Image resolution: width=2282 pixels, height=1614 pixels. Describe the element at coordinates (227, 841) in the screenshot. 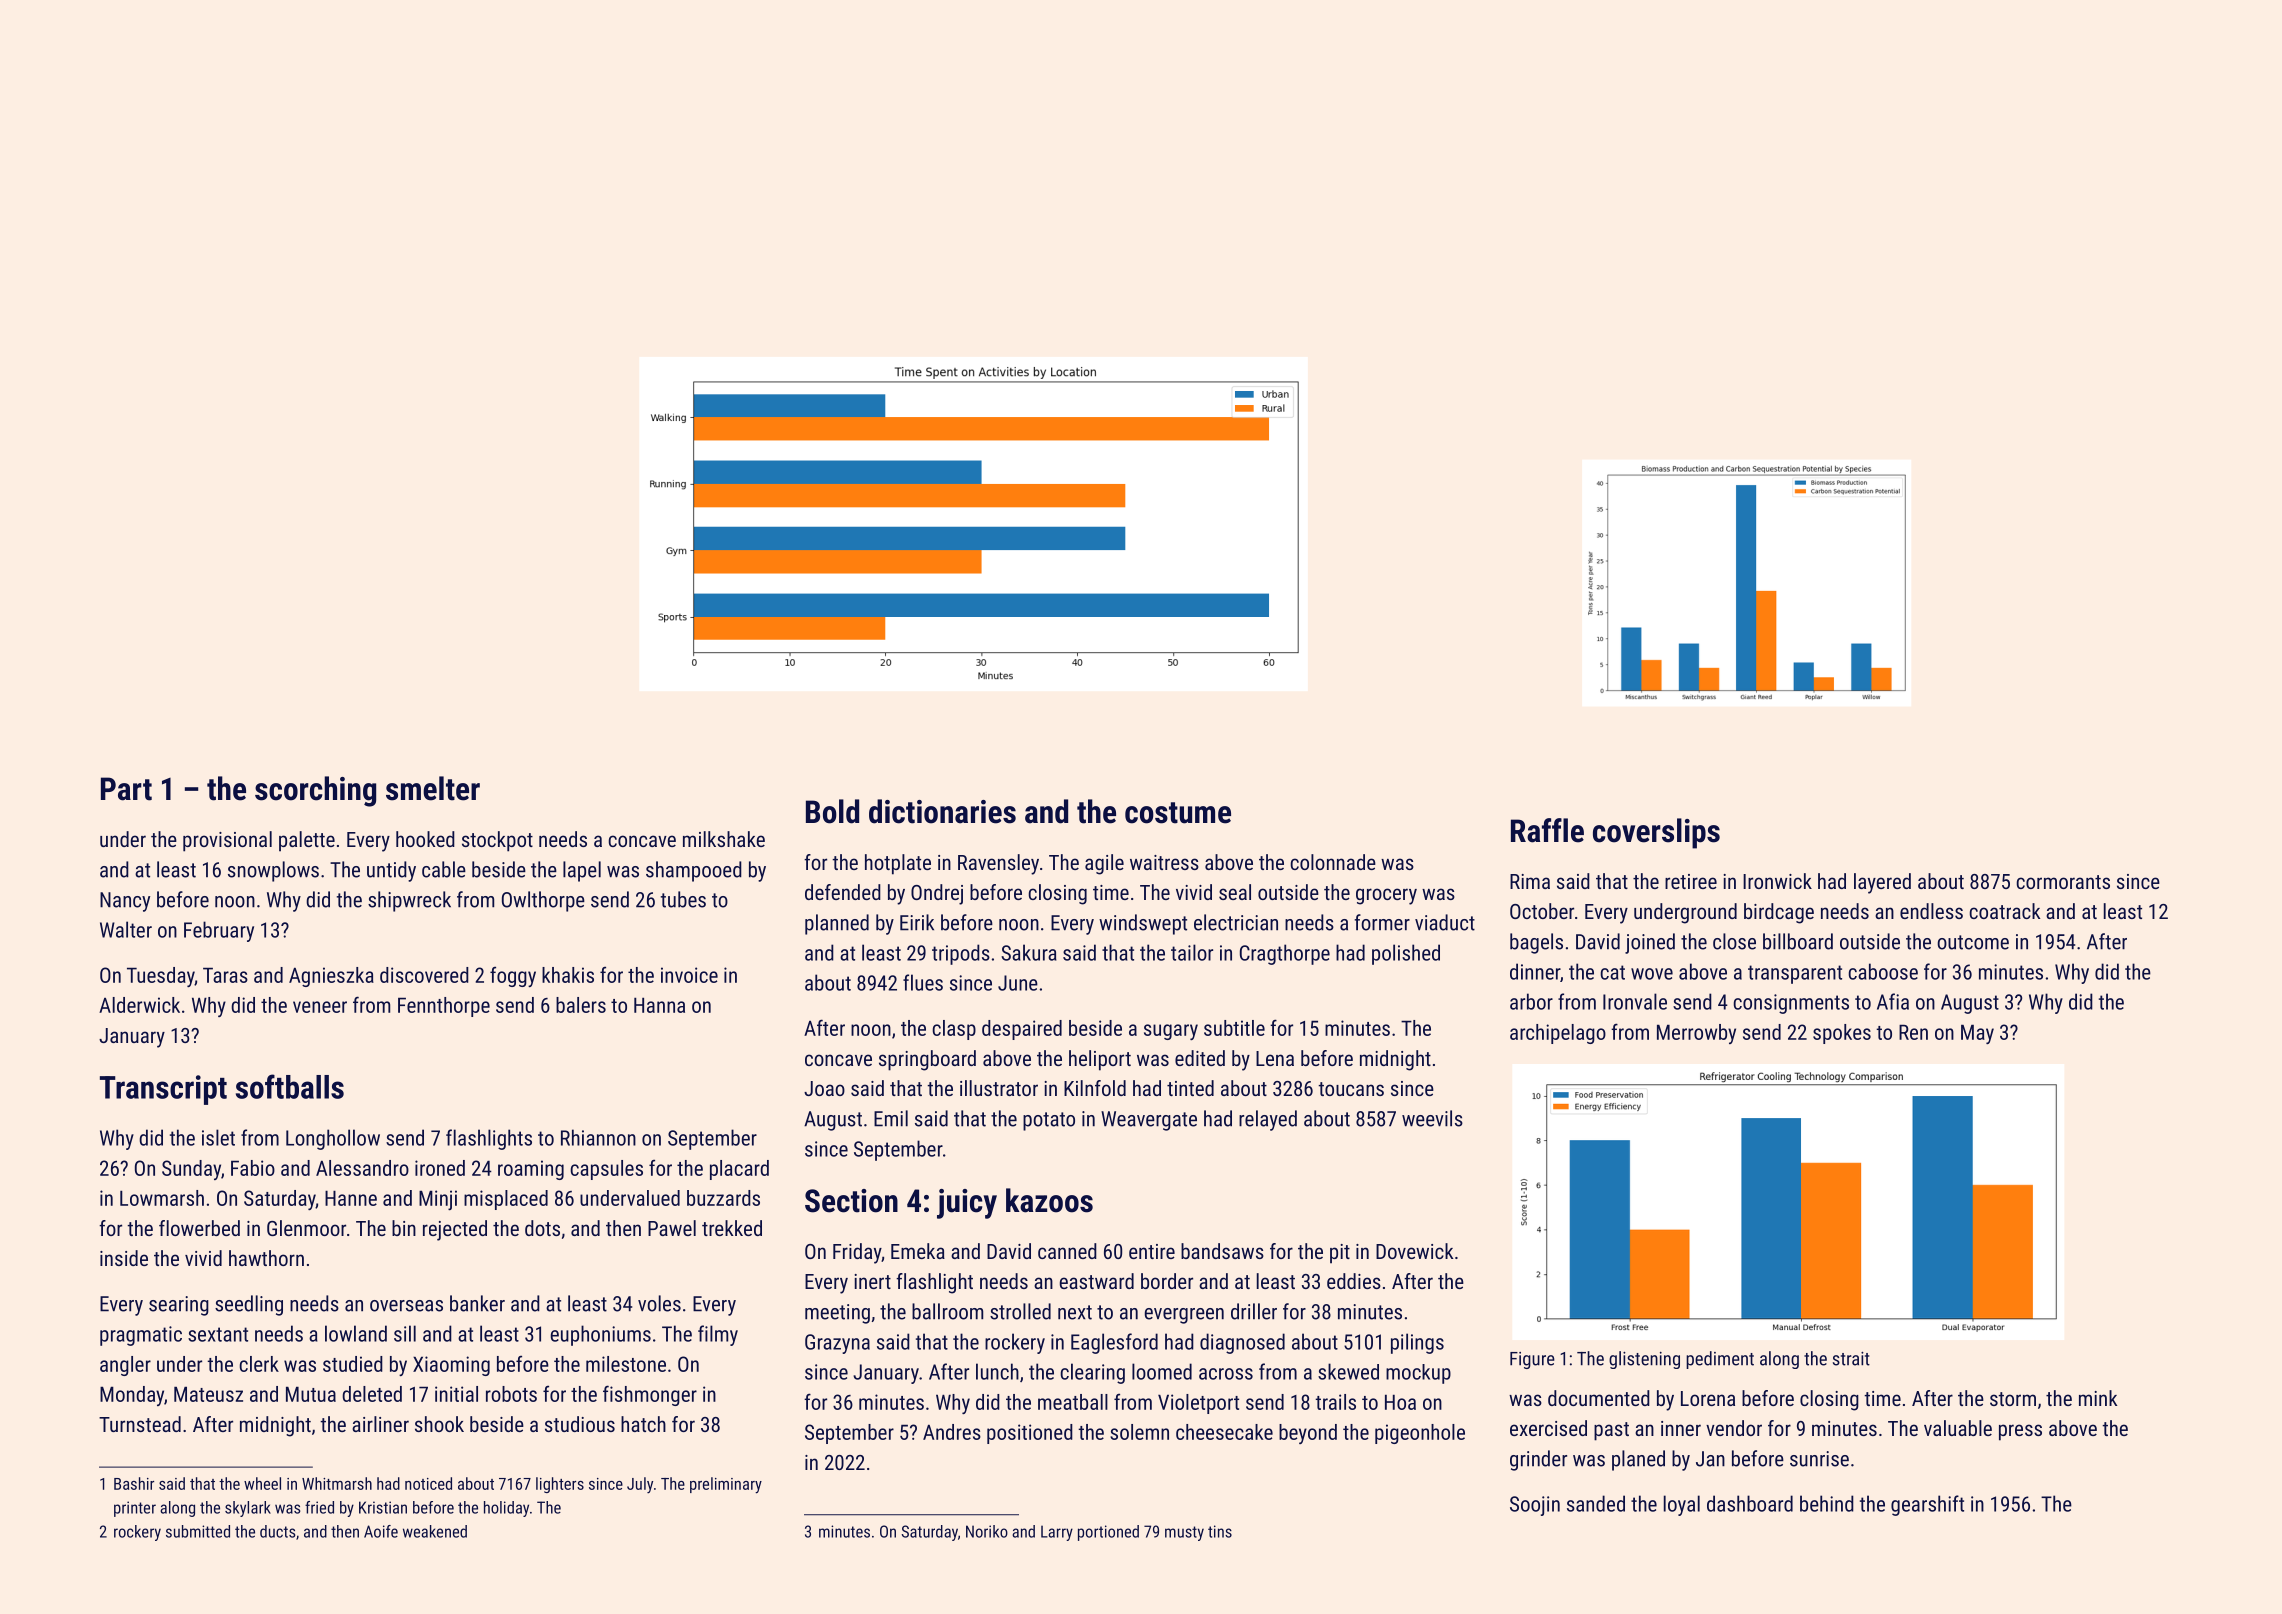

I see `provisional` at that location.
